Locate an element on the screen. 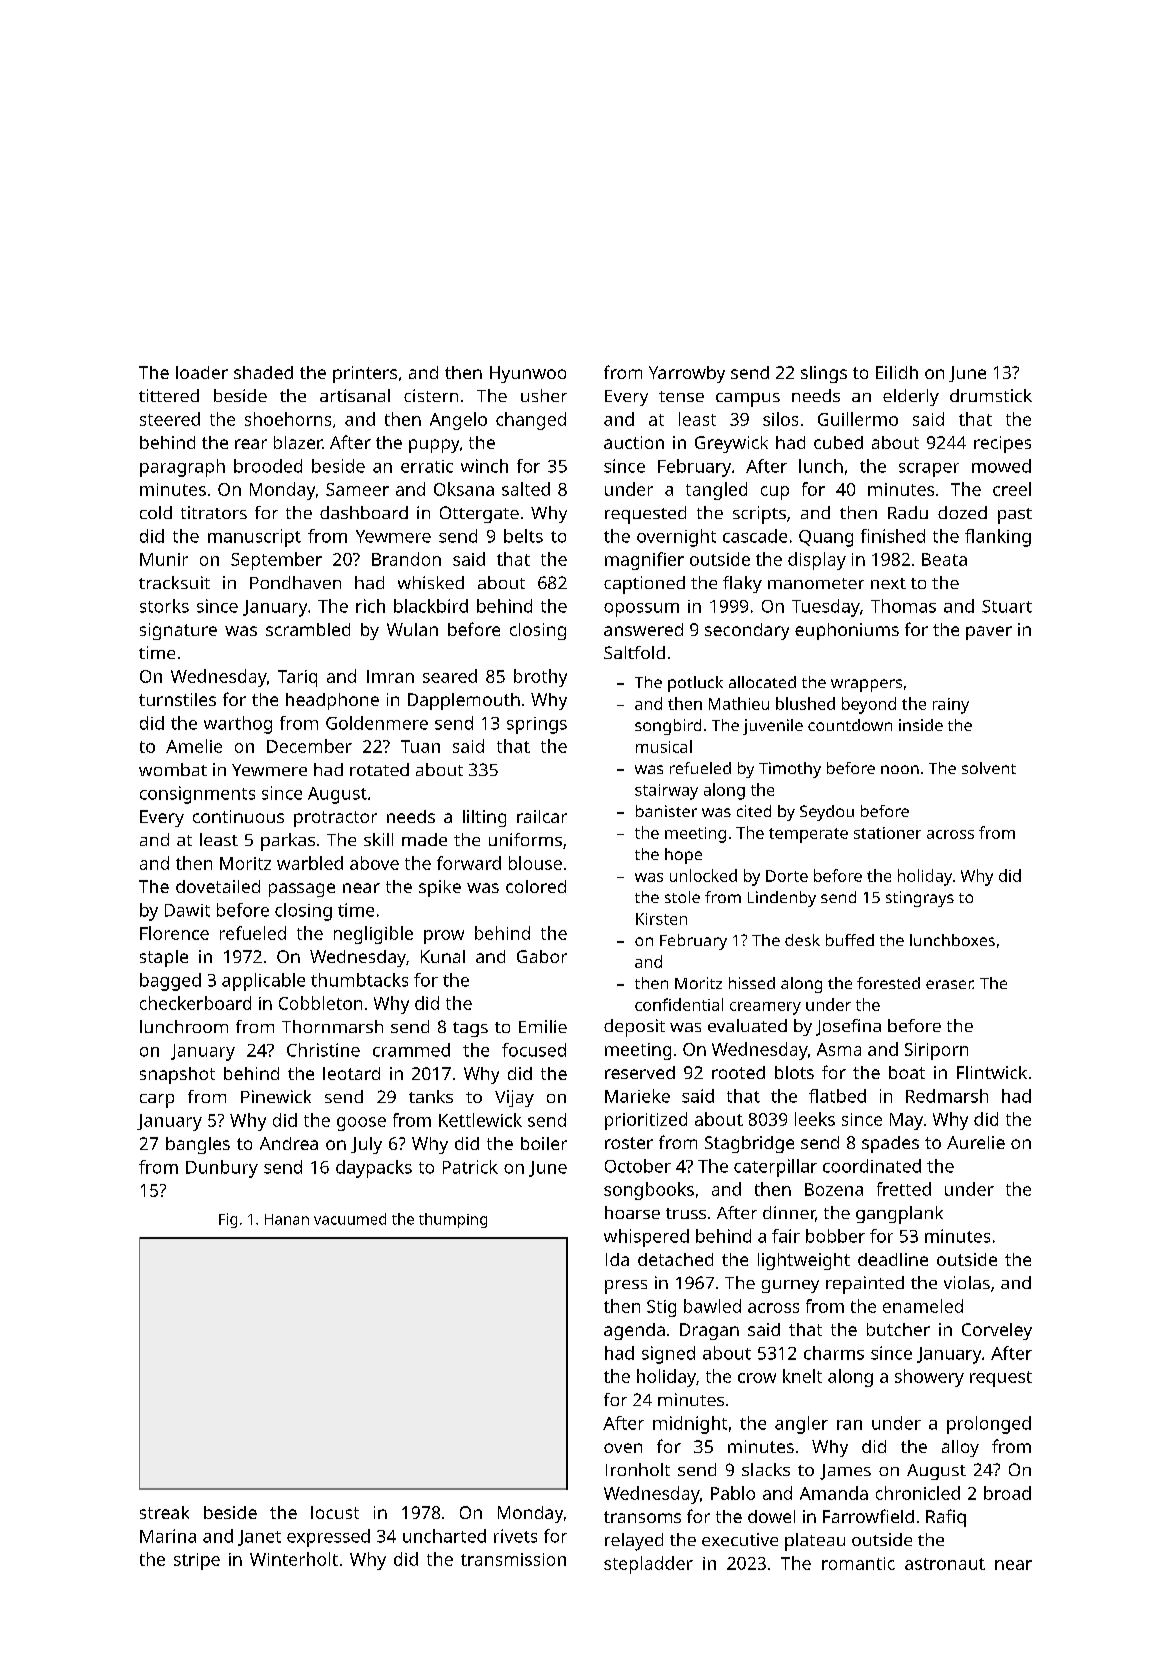 The image size is (1171, 1656). parkas is located at coordinates (288, 842).
